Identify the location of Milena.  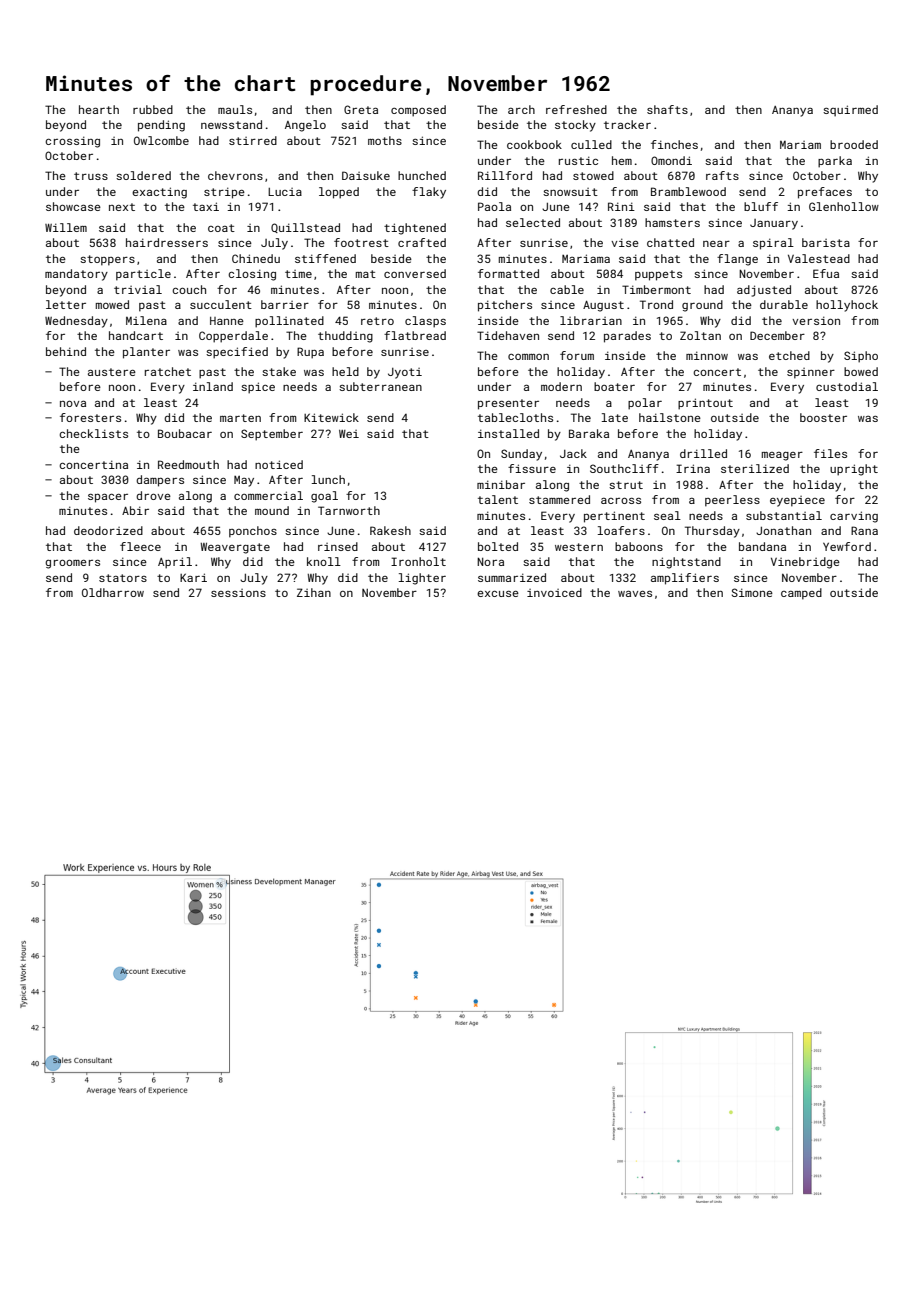
(146, 320).
